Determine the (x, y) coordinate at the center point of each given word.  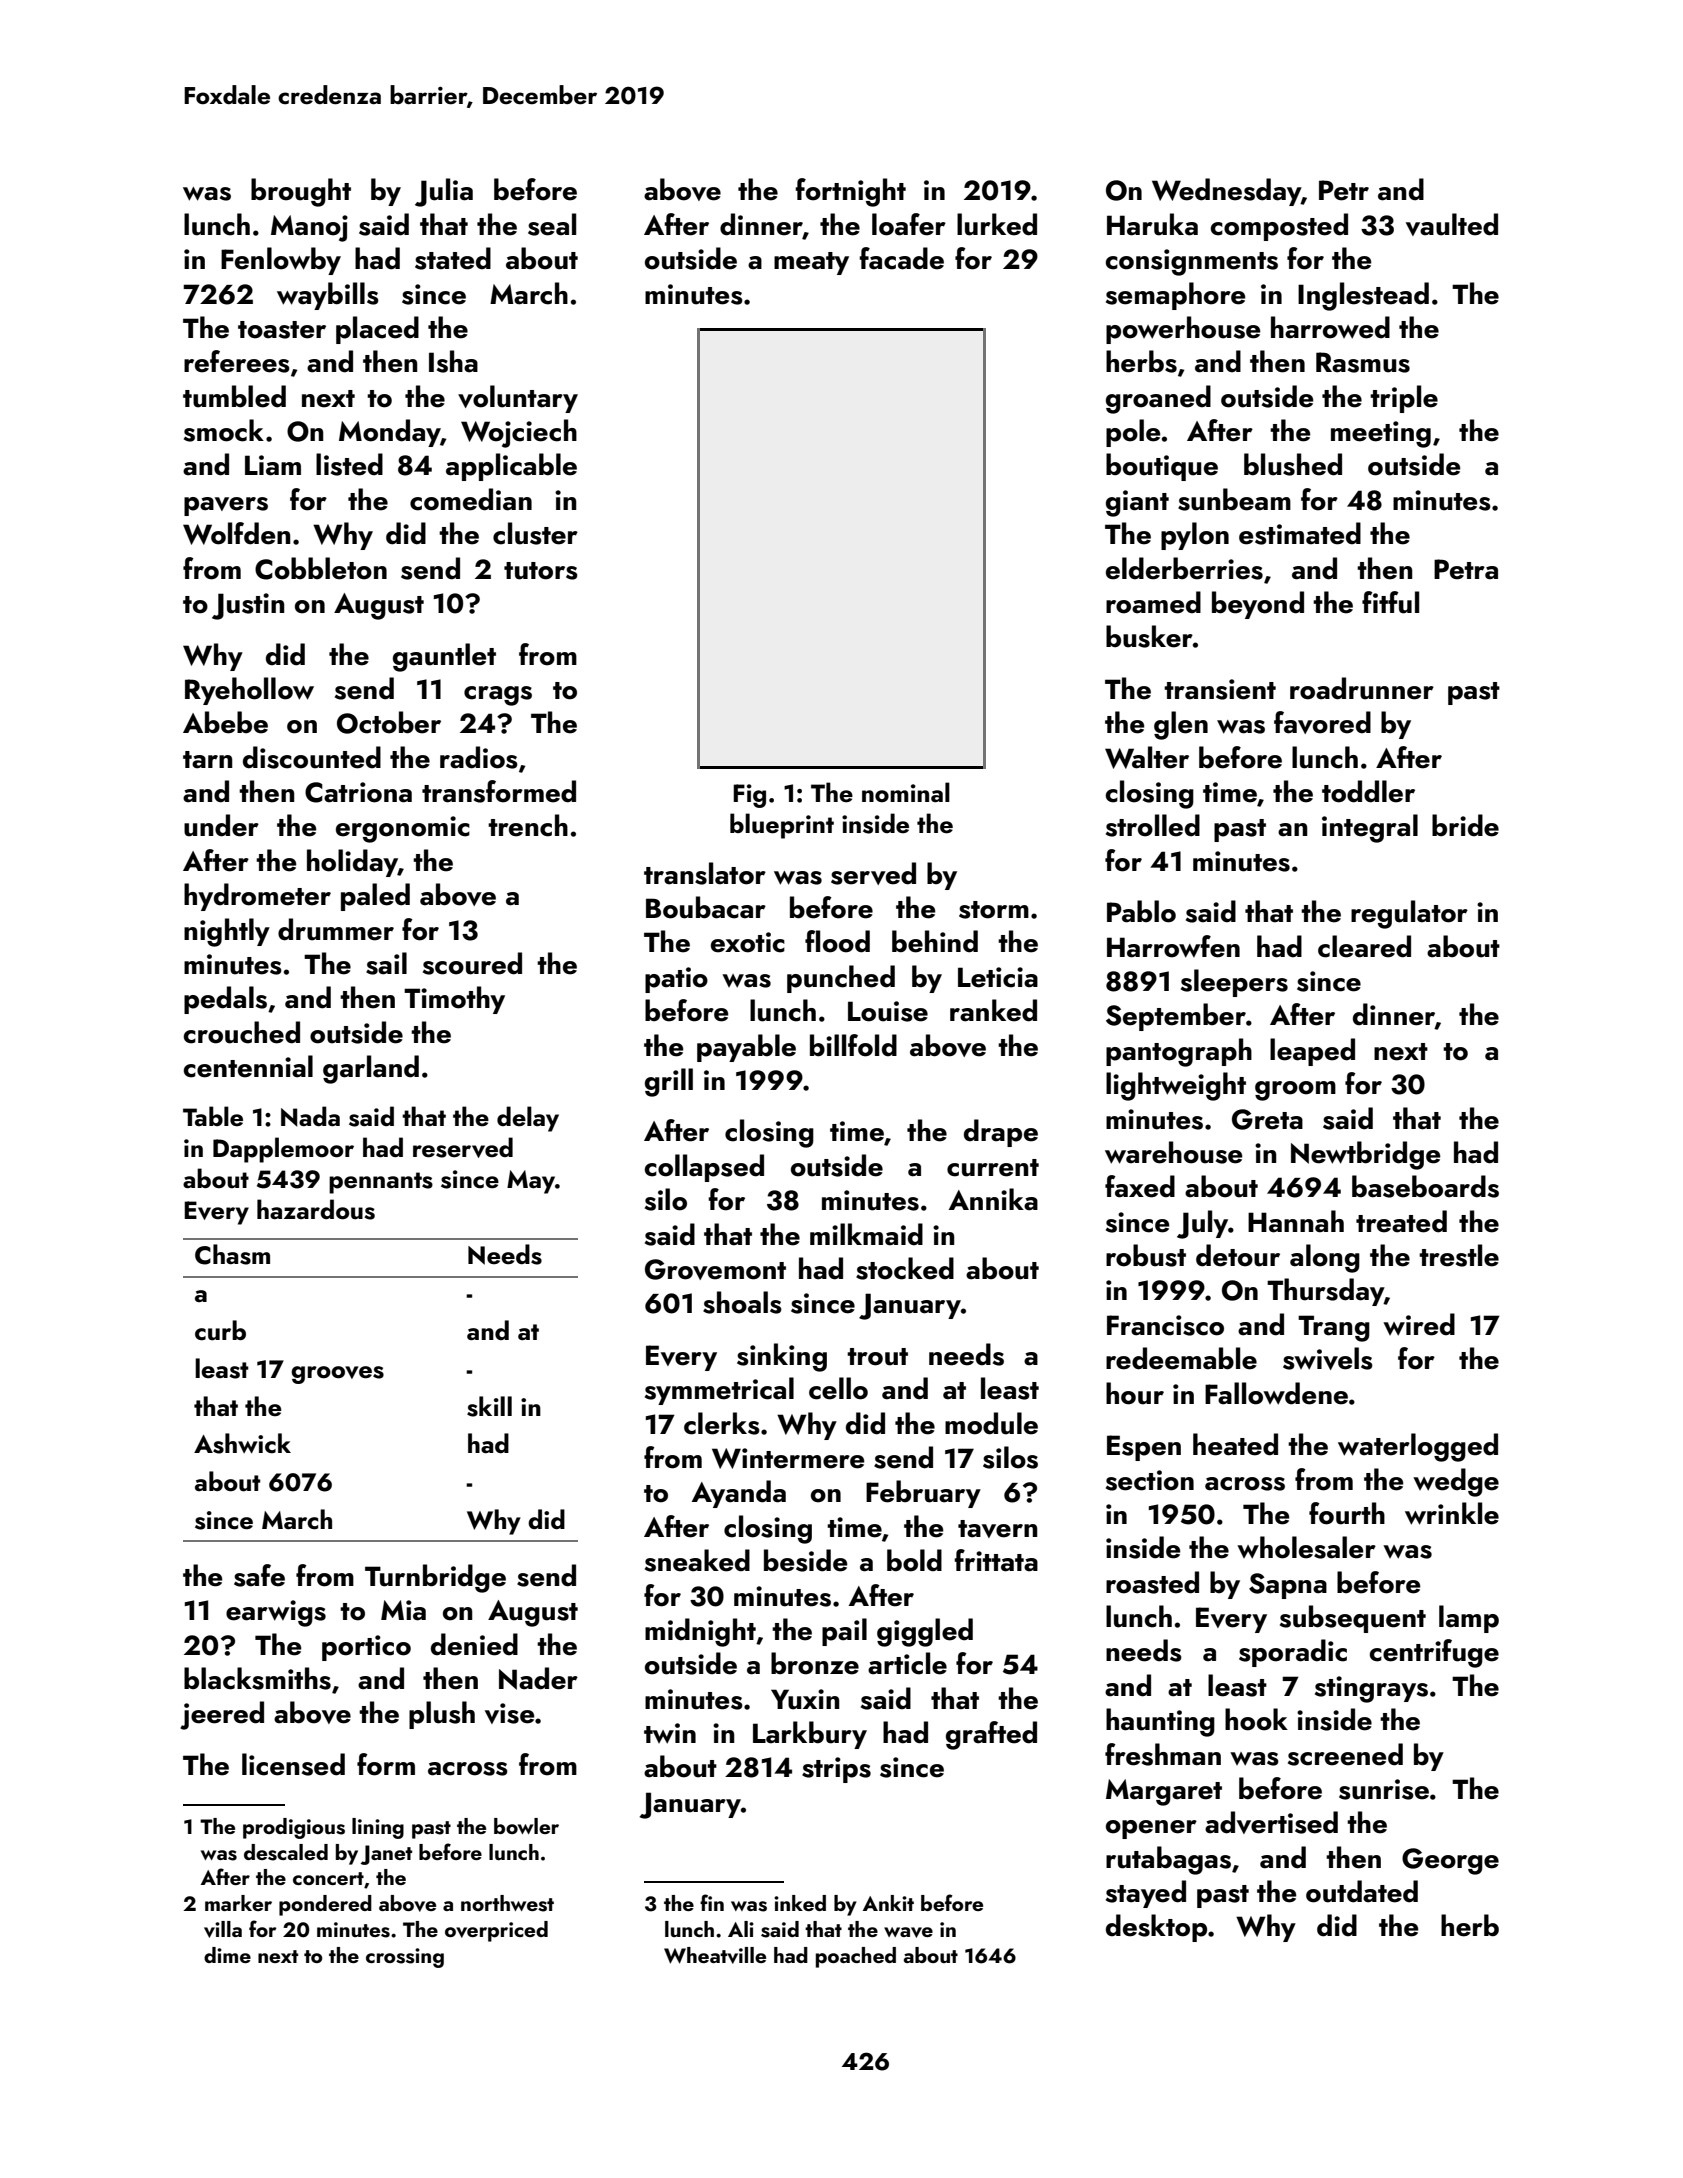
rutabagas (1168, 1860)
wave (908, 1932)
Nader (538, 1678)
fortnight (850, 192)
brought (301, 192)
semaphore (1176, 296)
